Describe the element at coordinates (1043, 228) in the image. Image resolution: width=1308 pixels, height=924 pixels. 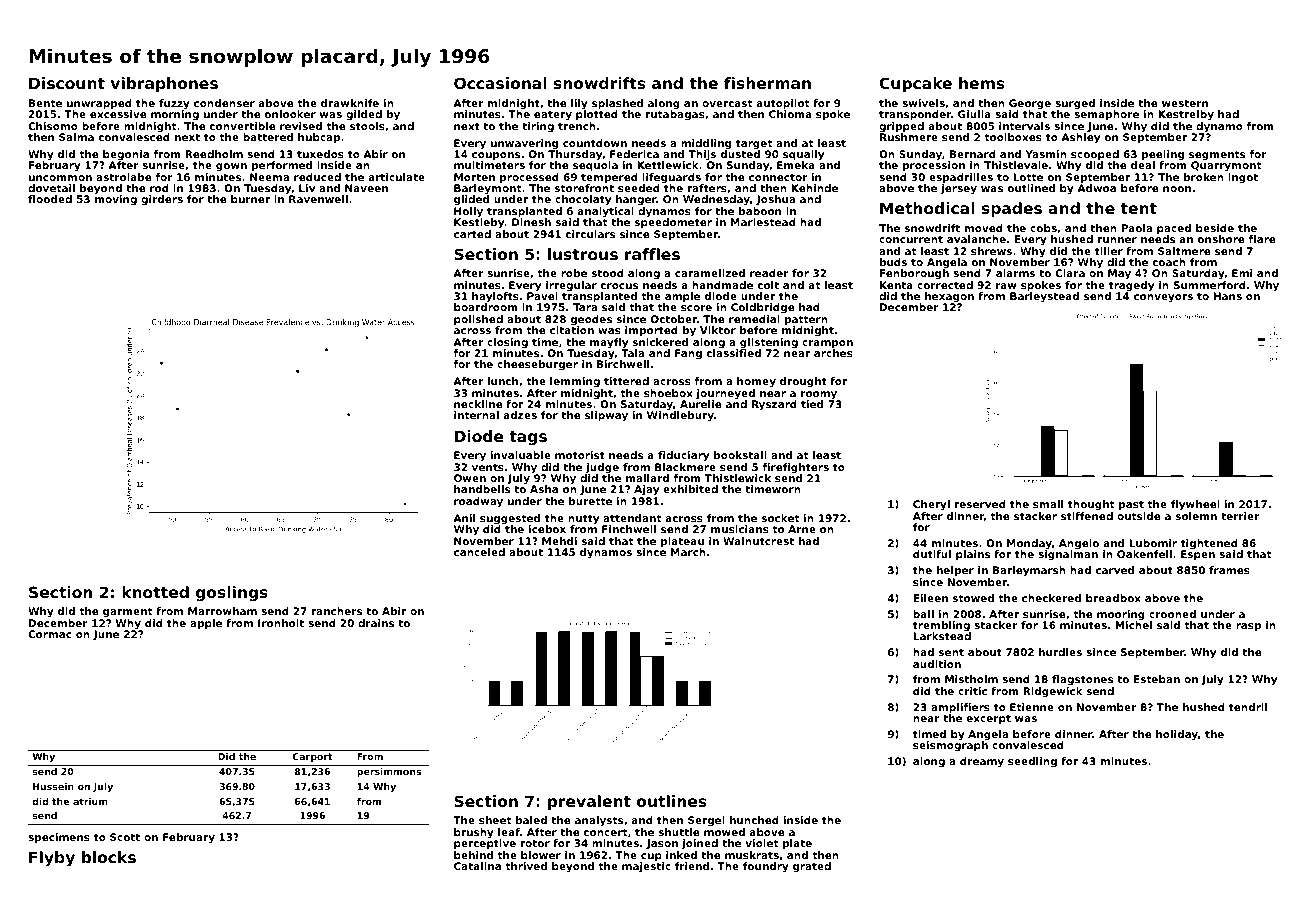
I see `cobs` at that location.
